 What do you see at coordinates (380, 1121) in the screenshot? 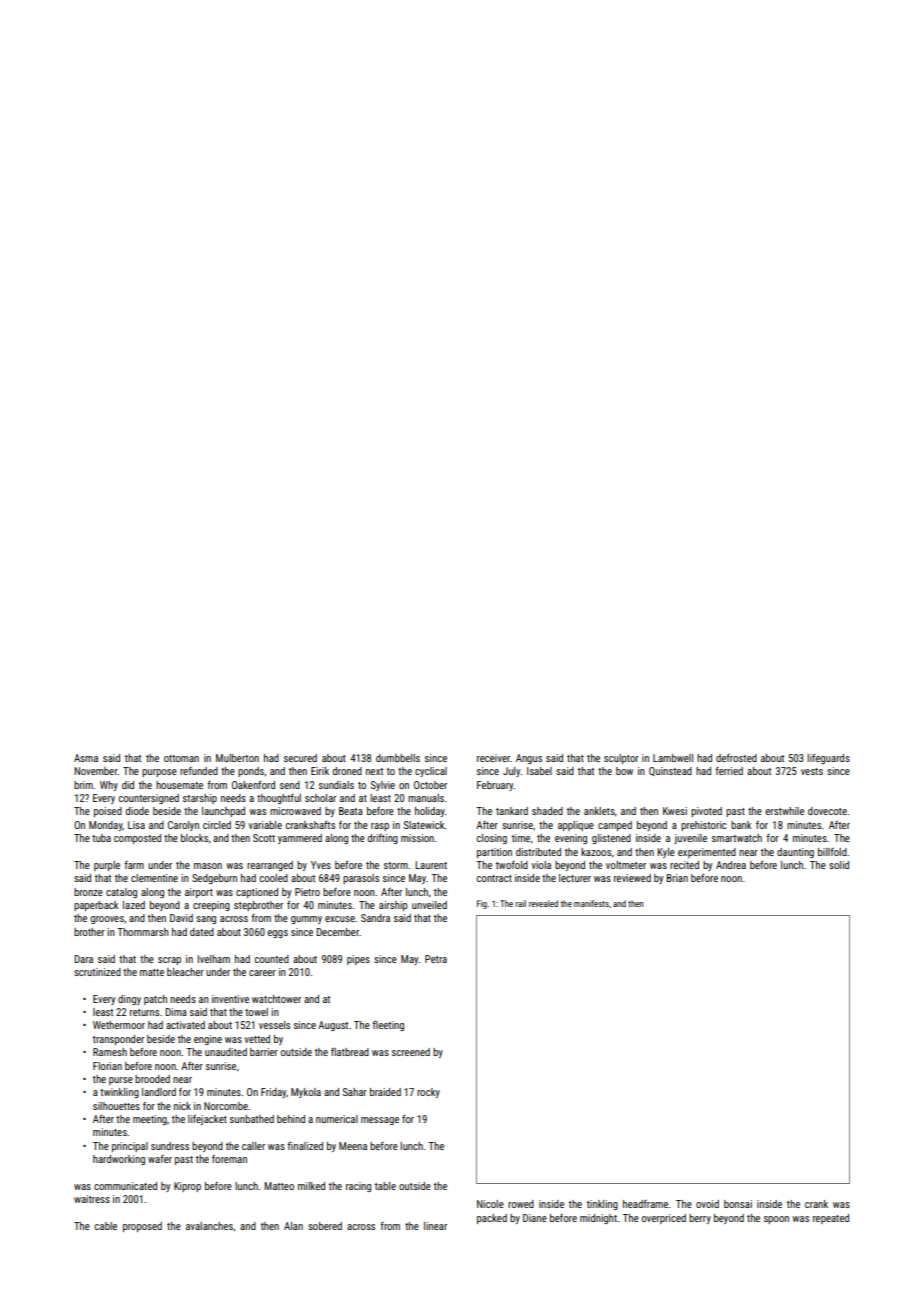
I see `message` at bounding box center [380, 1121].
